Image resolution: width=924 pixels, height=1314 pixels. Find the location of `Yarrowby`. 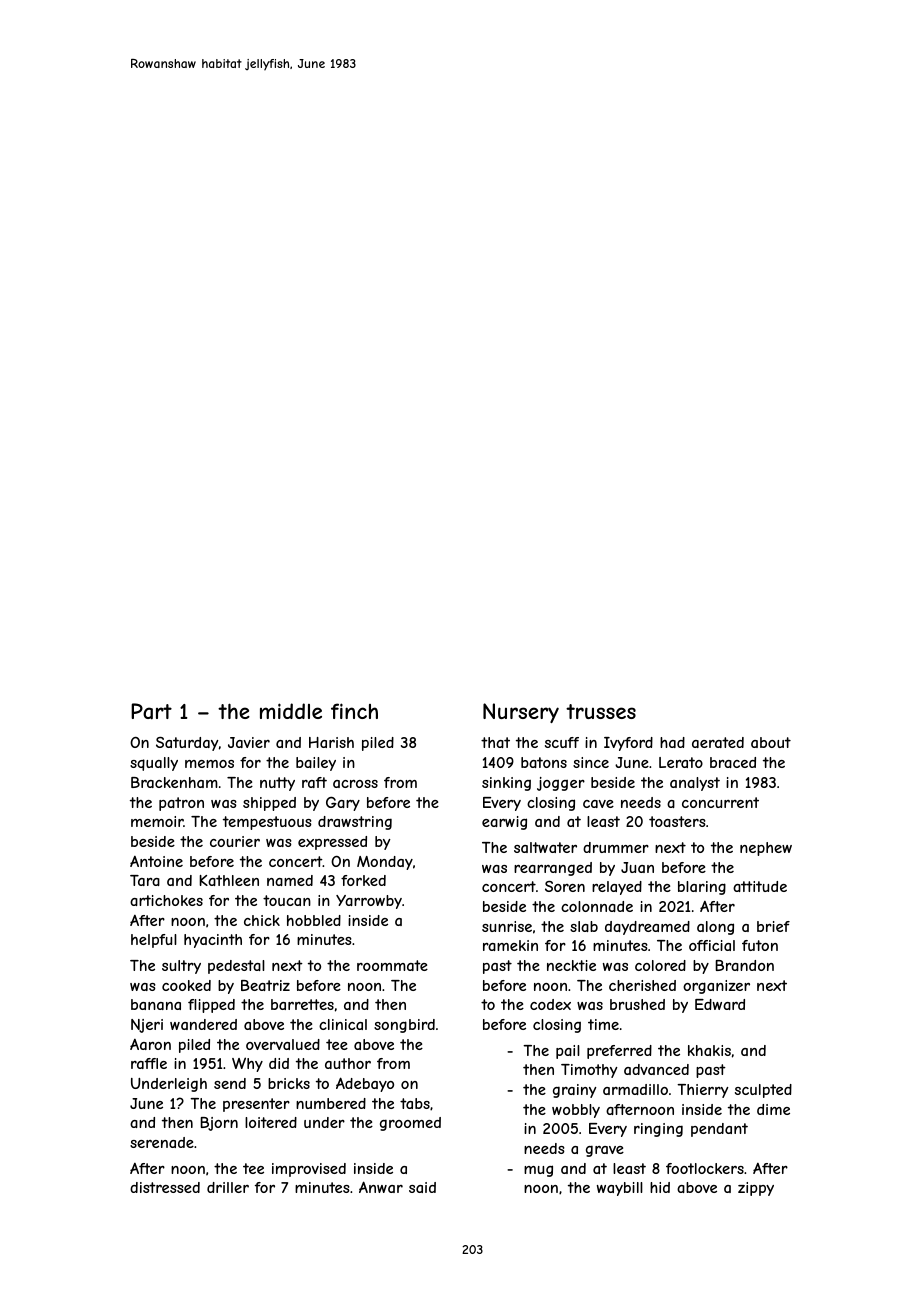

Yarrowby is located at coordinates (369, 902).
